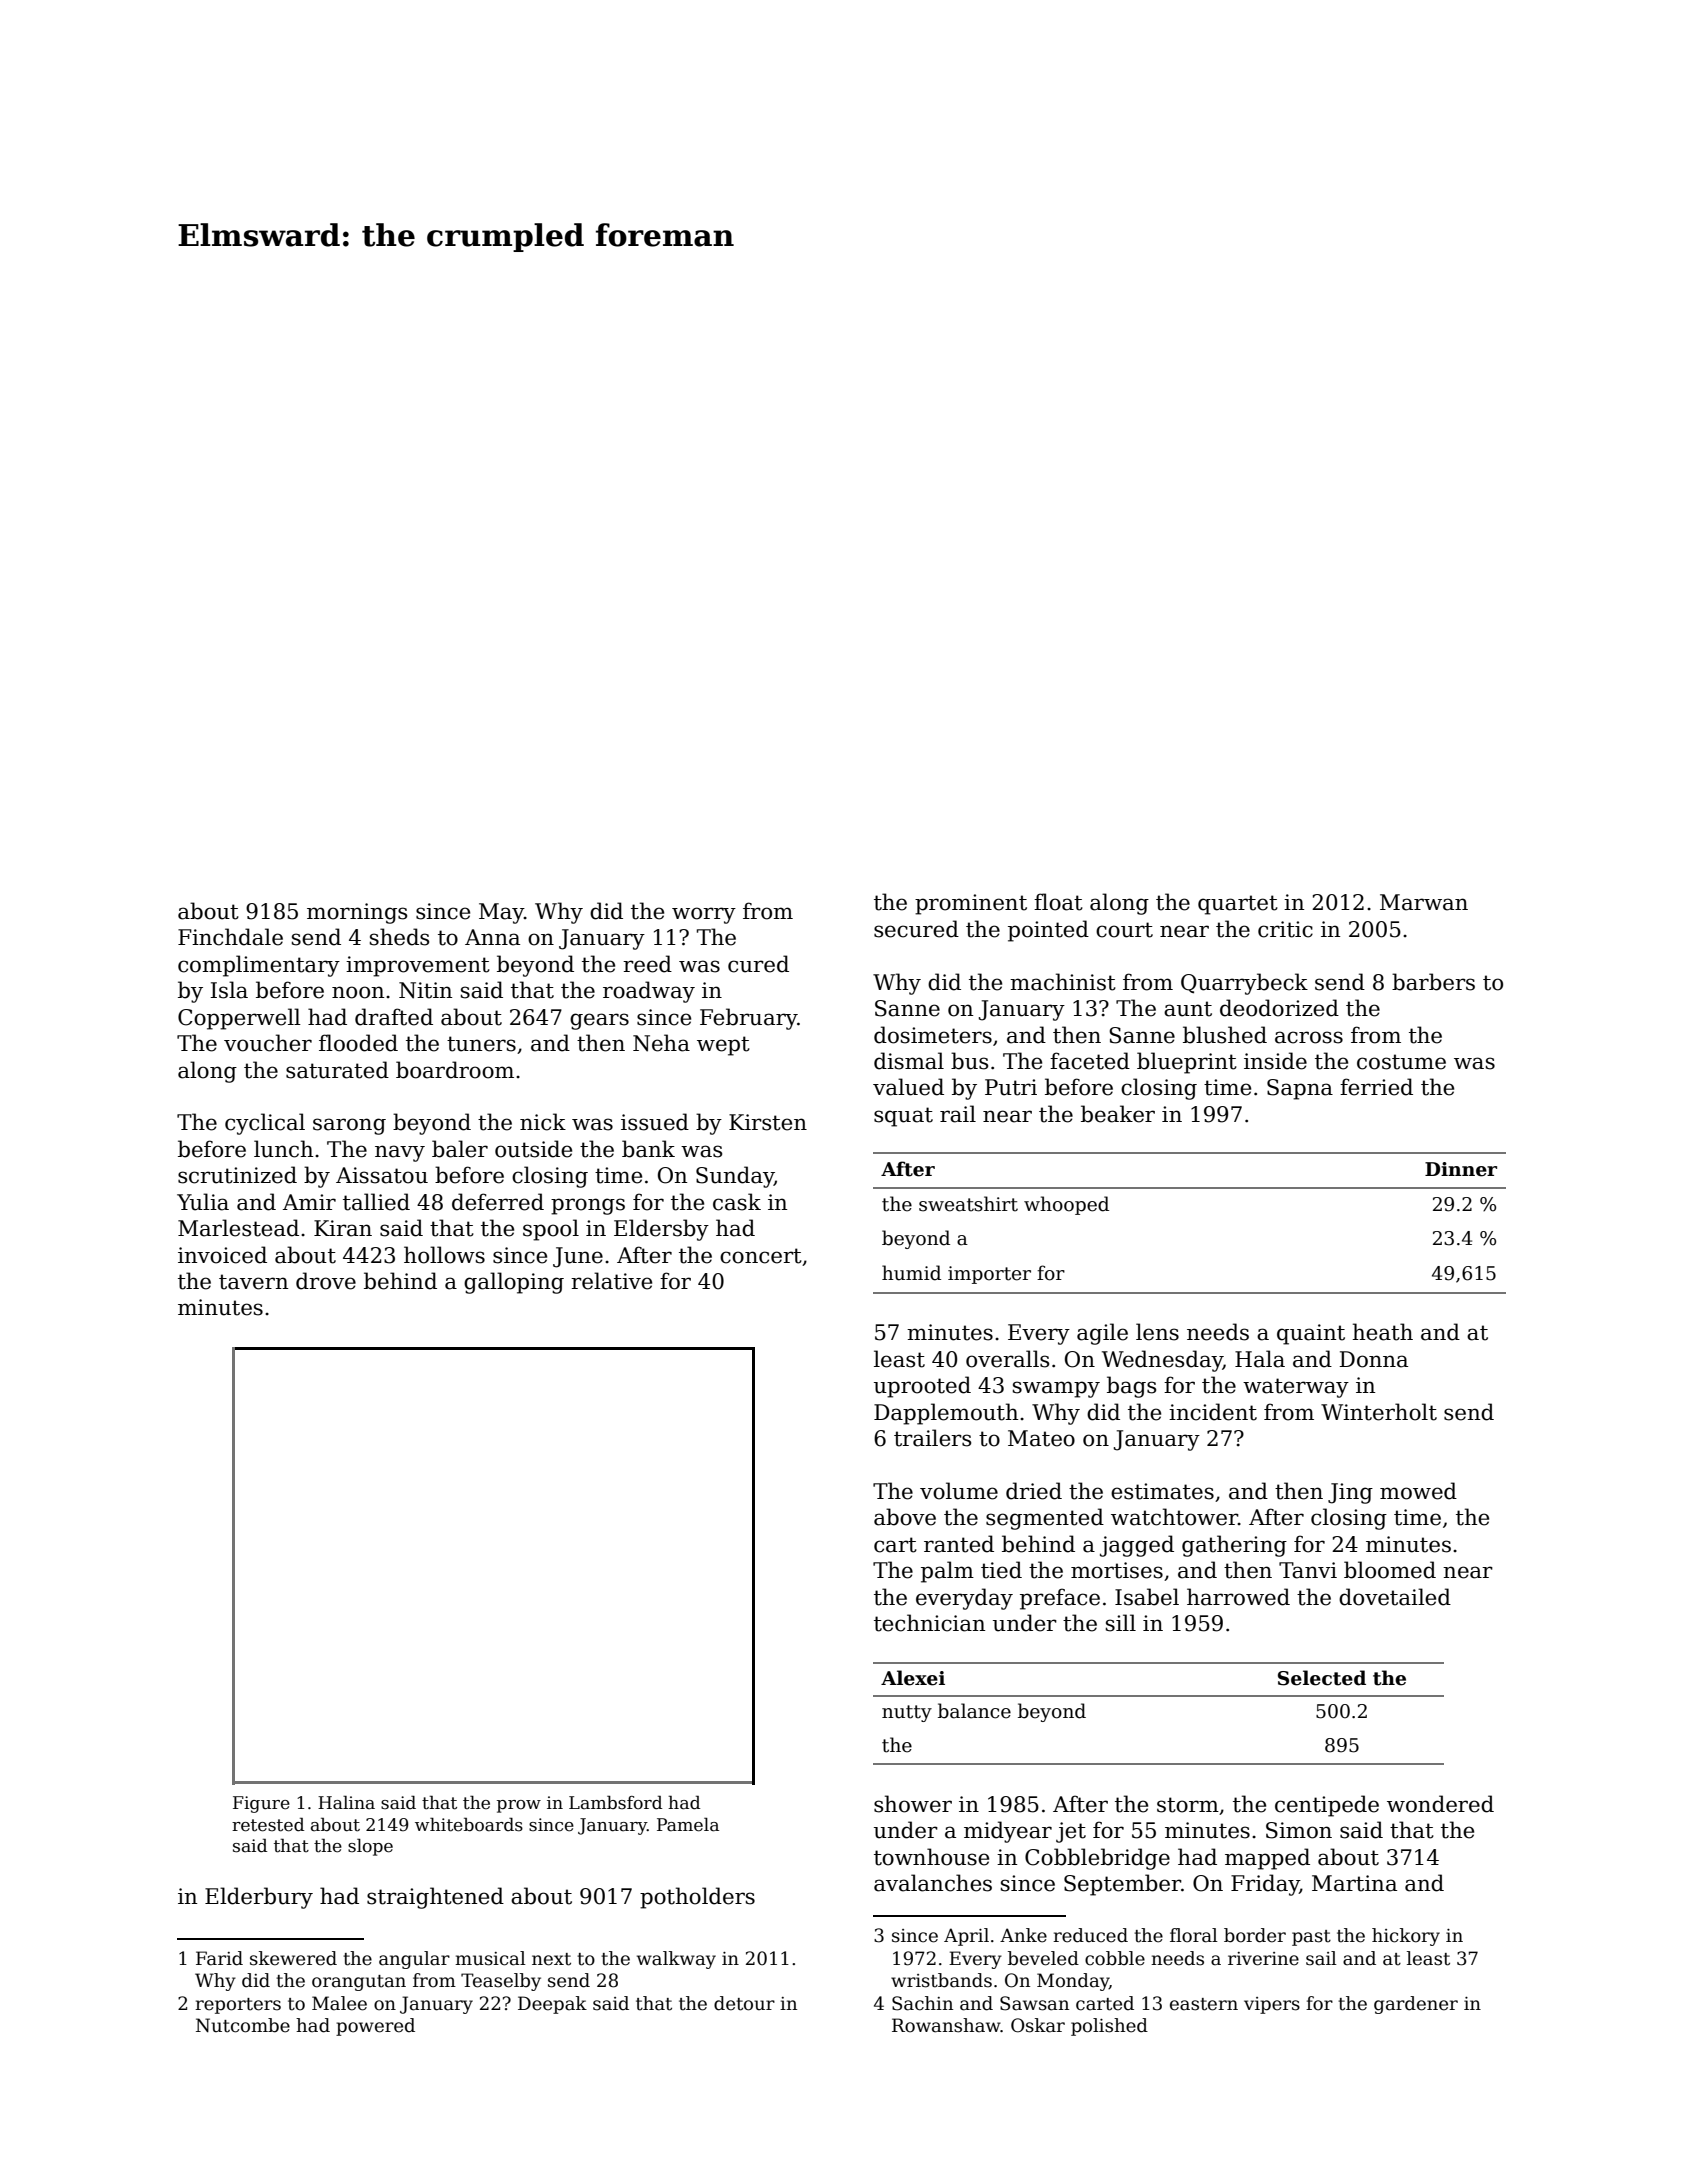 Image resolution: width=1683 pixels, height=2178 pixels. I want to click on Winterholt, so click(1379, 1412).
